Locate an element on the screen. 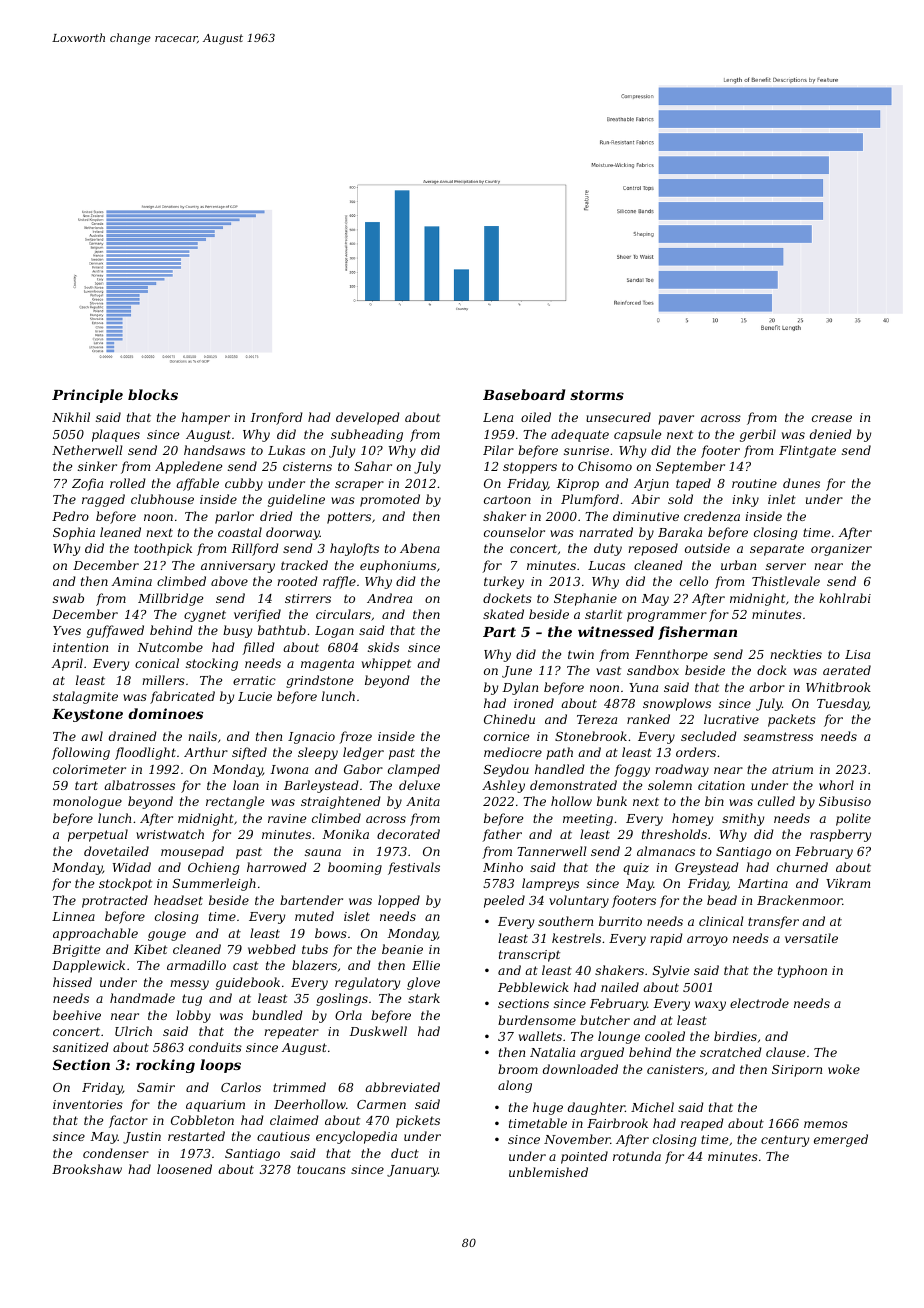 Image resolution: width=924 pixels, height=1308 pixels. denied is located at coordinates (831, 434).
